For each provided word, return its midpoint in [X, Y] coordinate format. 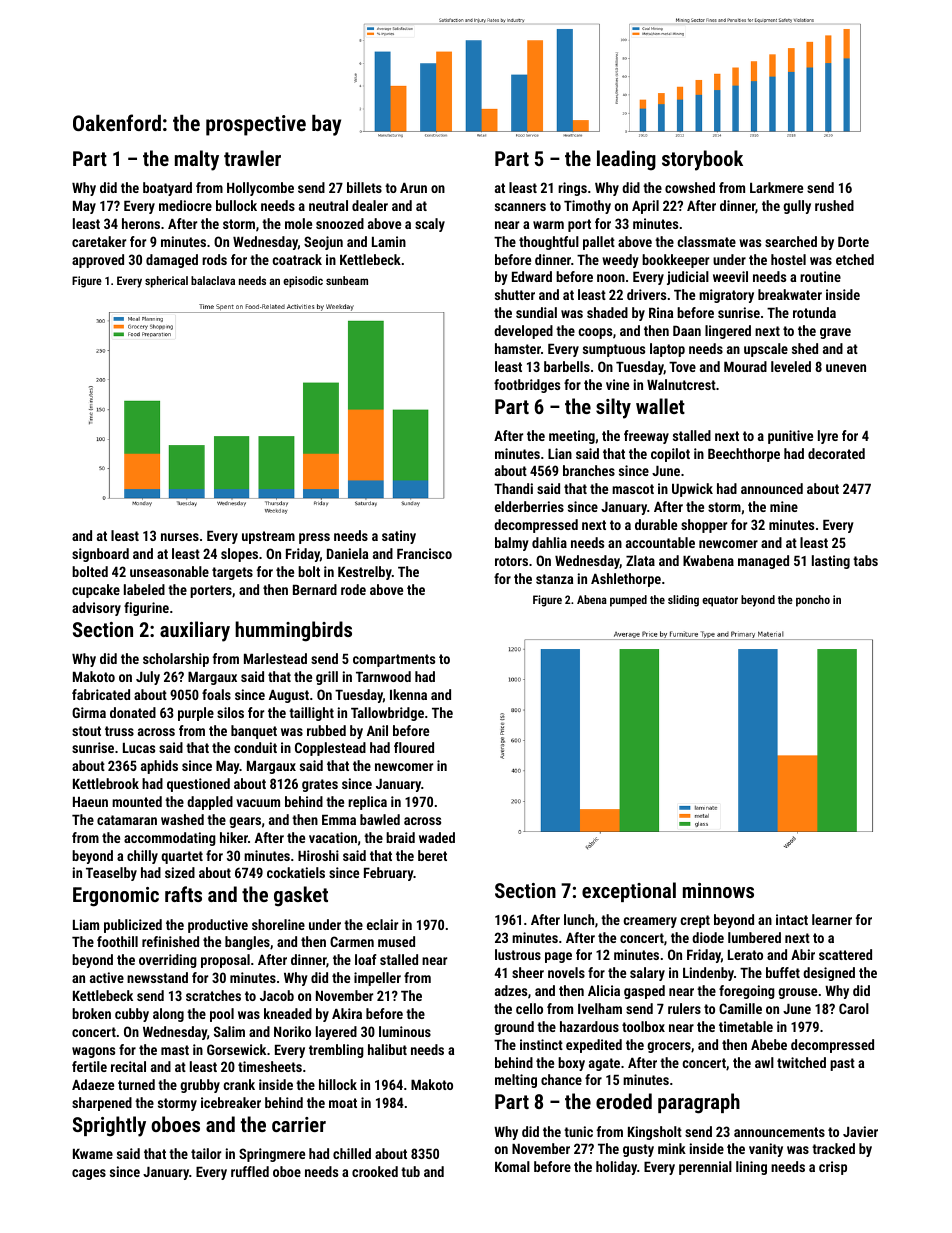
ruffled [250, 1171]
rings [572, 189]
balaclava [213, 280]
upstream [268, 537]
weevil [730, 276]
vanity [766, 1150]
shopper [704, 526]
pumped [628, 601]
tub [410, 1171]
